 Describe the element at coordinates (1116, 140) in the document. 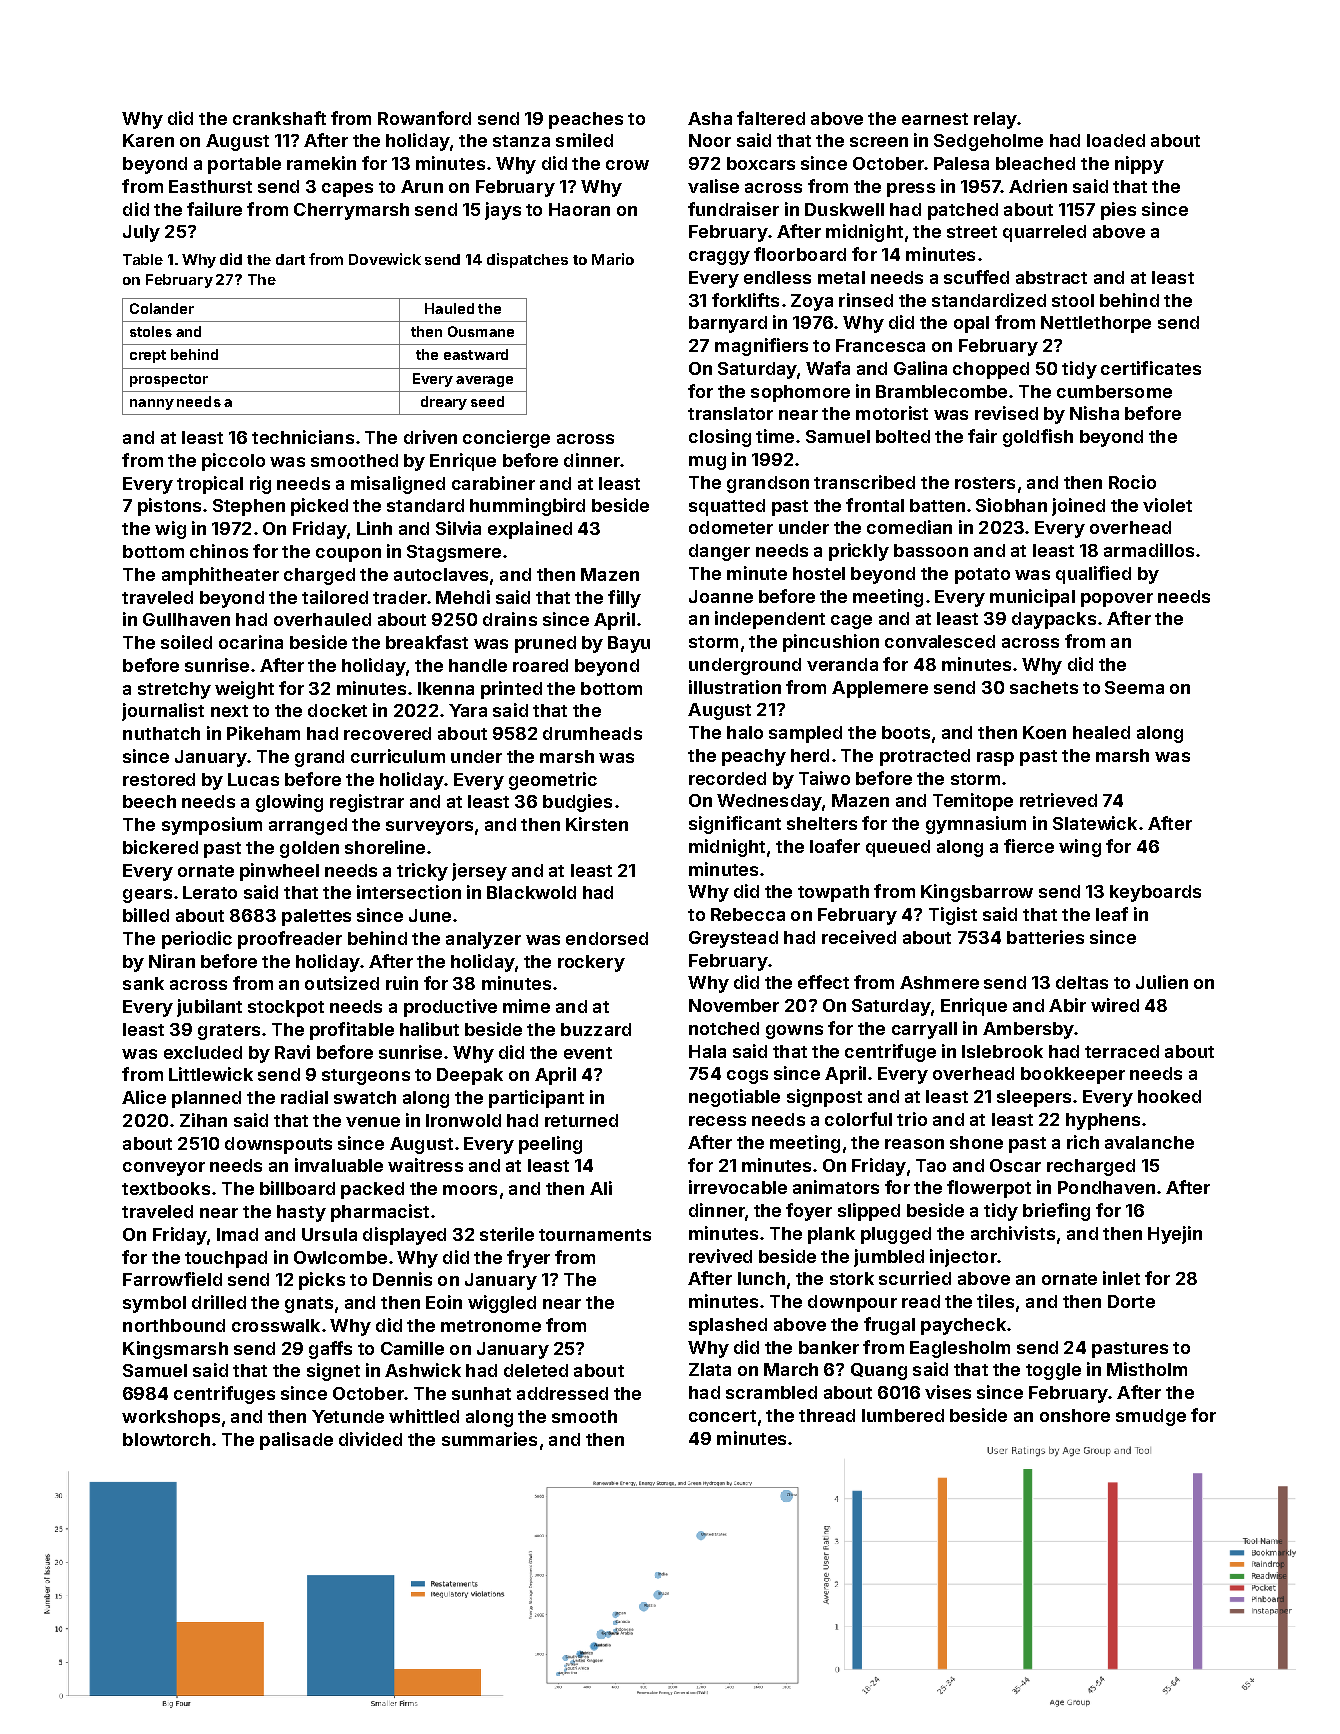

I see `loaded` at that location.
